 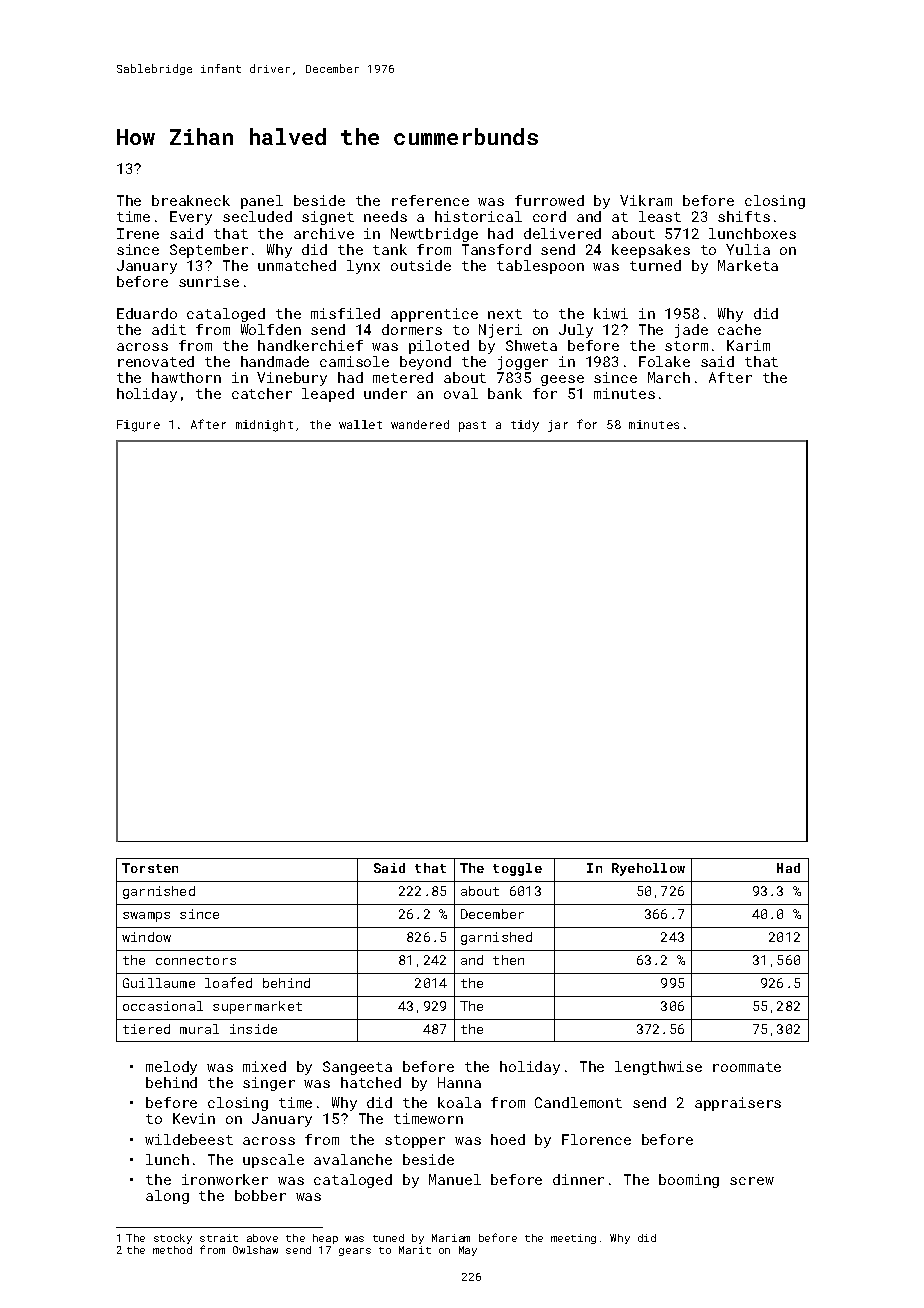 What do you see at coordinates (355, 1252) in the document?
I see `gears` at bounding box center [355, 1252].
